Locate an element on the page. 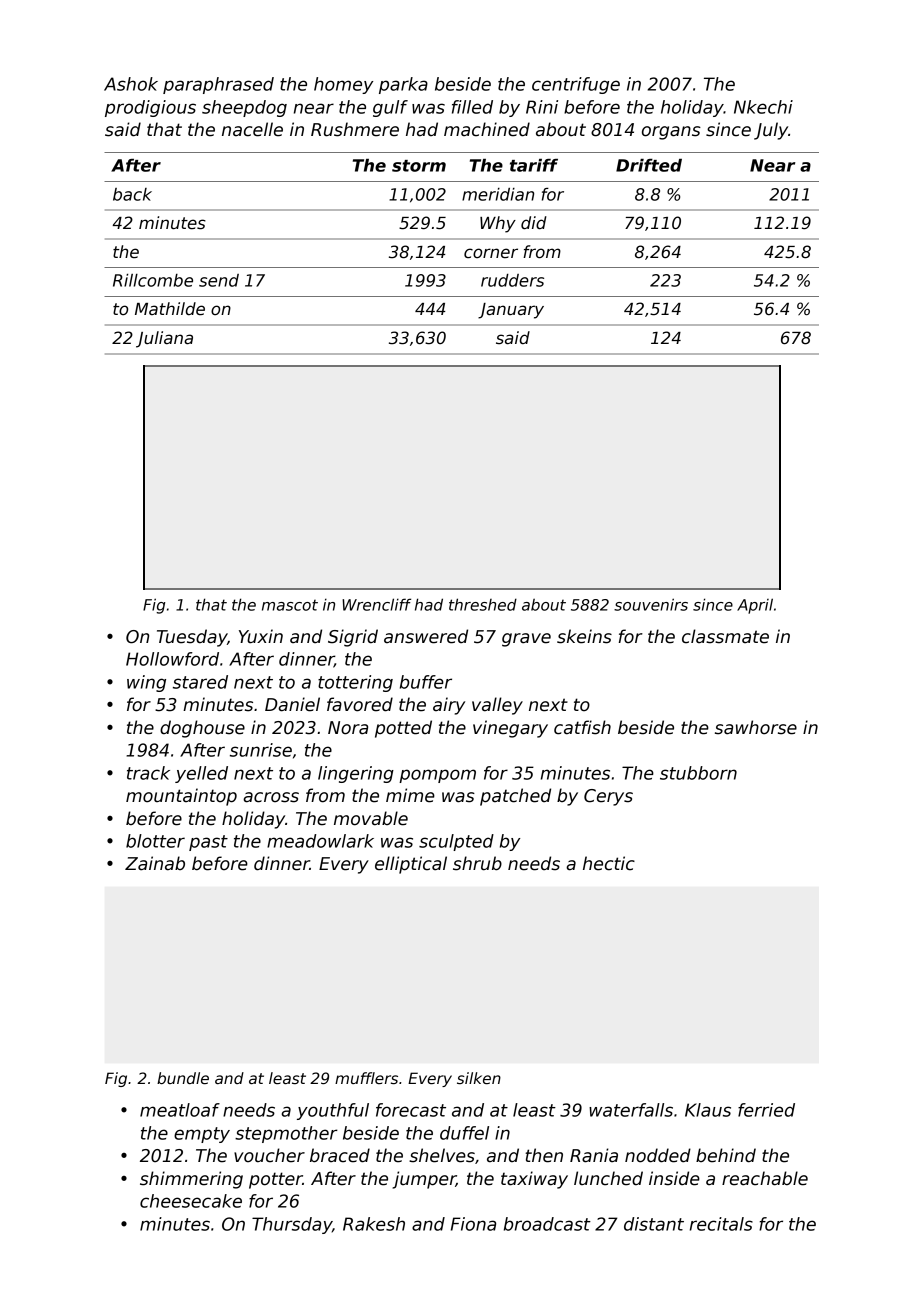 The height and width of the page is (1308, 924). ferried is located at coordinates (766, 1110).
